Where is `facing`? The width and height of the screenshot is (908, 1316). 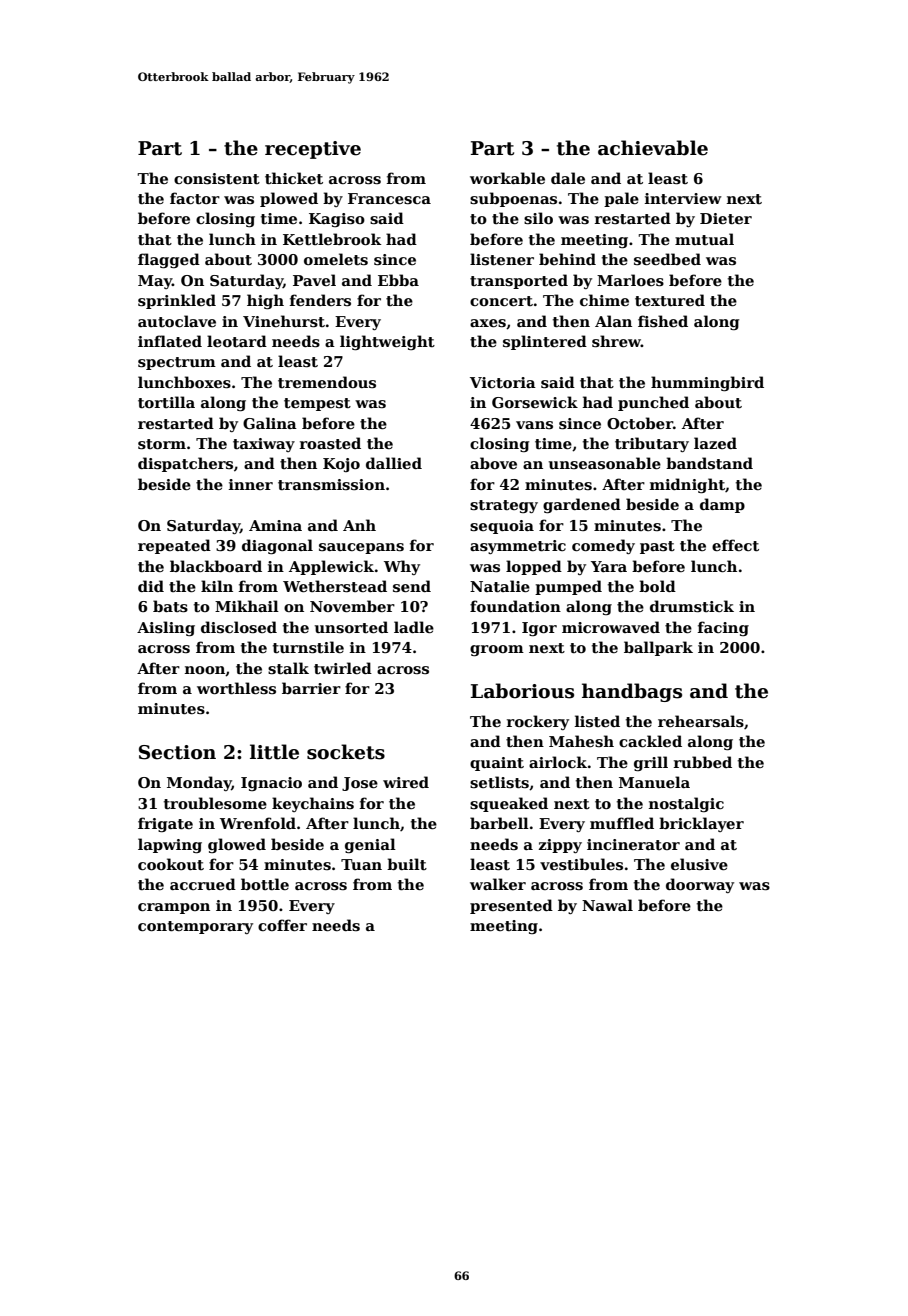 facing is located at coordinates (723, 628).
